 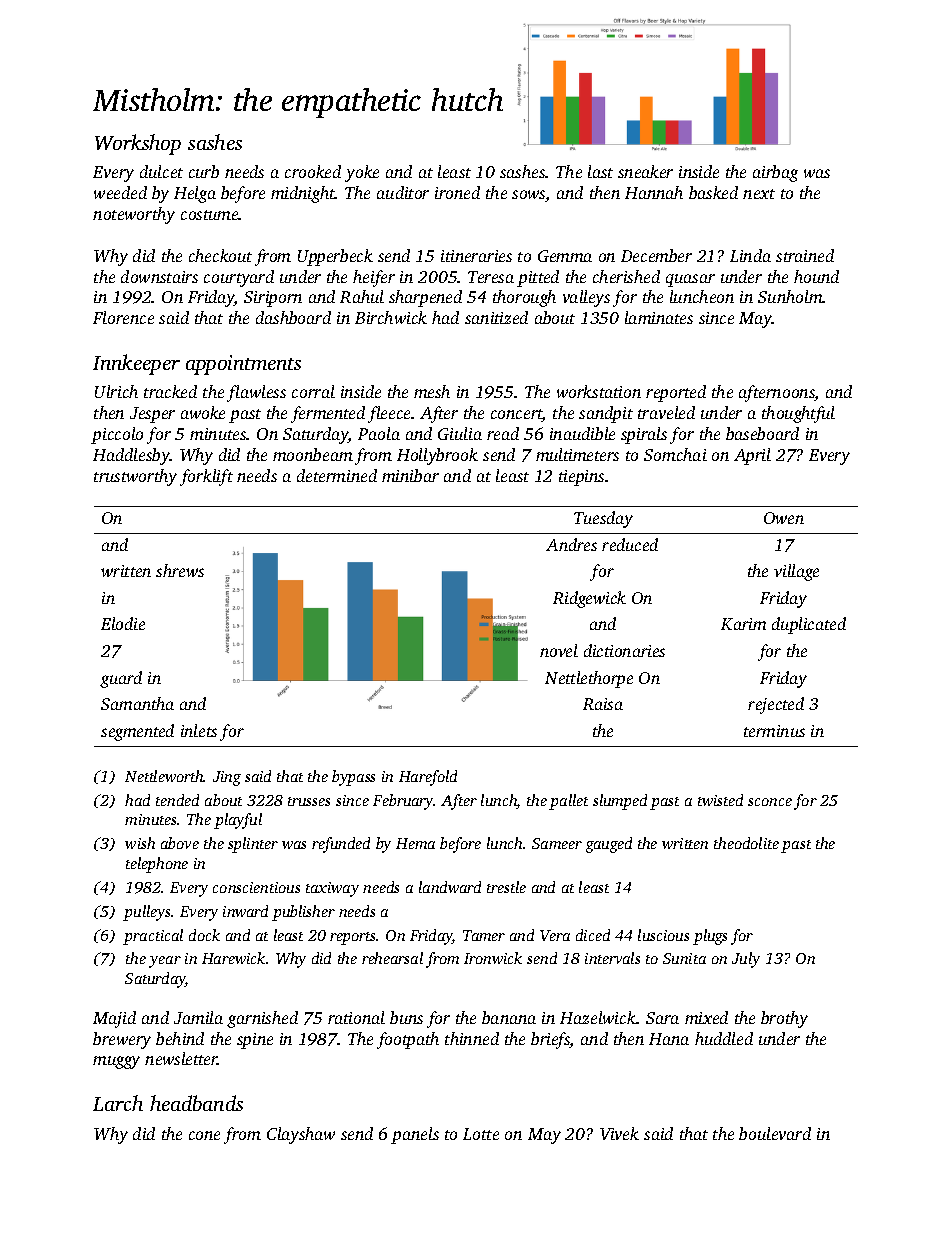 What do you see at coordinates (816, 276) in the document?
I see `hound` at bounding box center [816, 276].
